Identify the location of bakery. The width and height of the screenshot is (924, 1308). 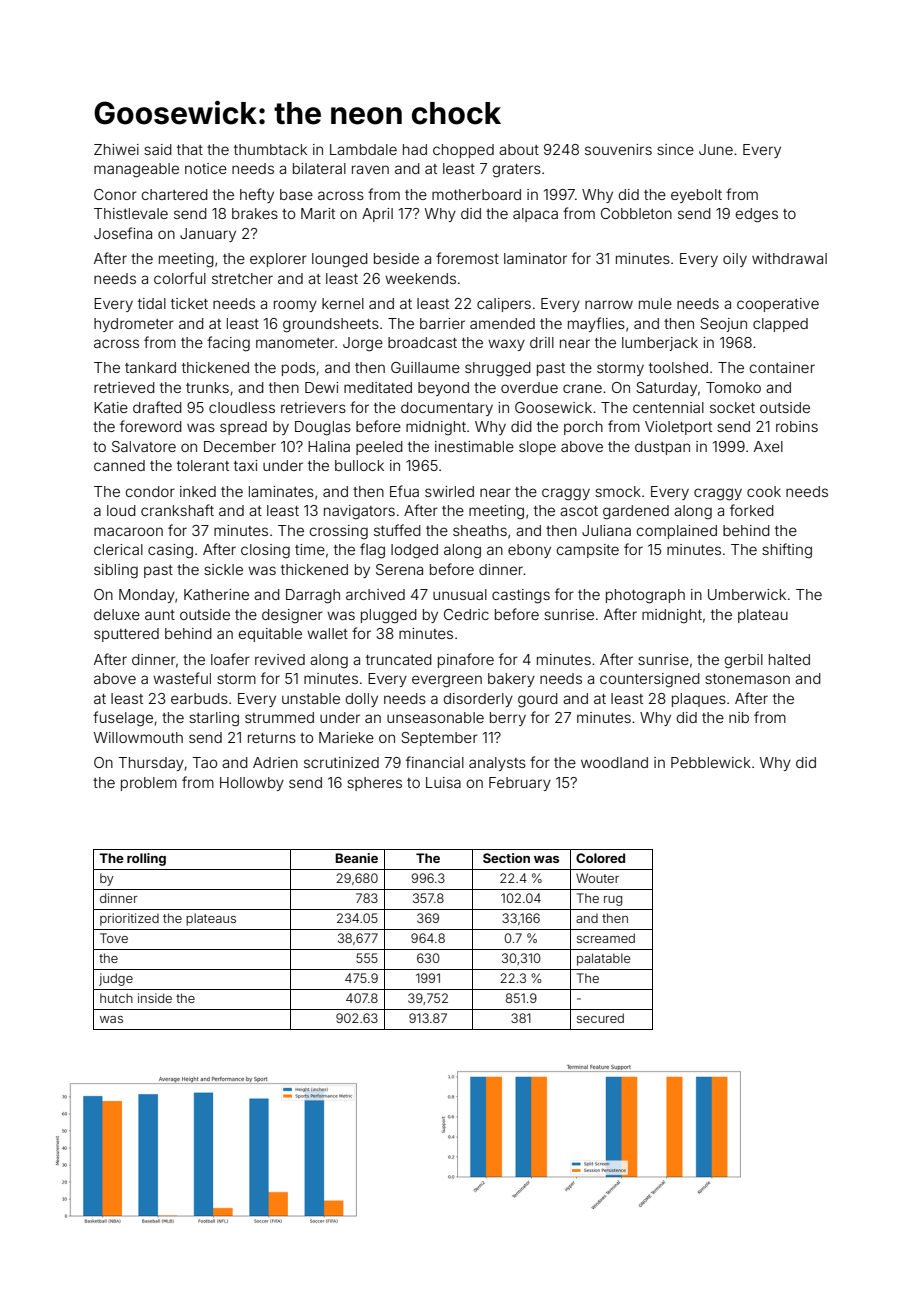
(511, 680).
